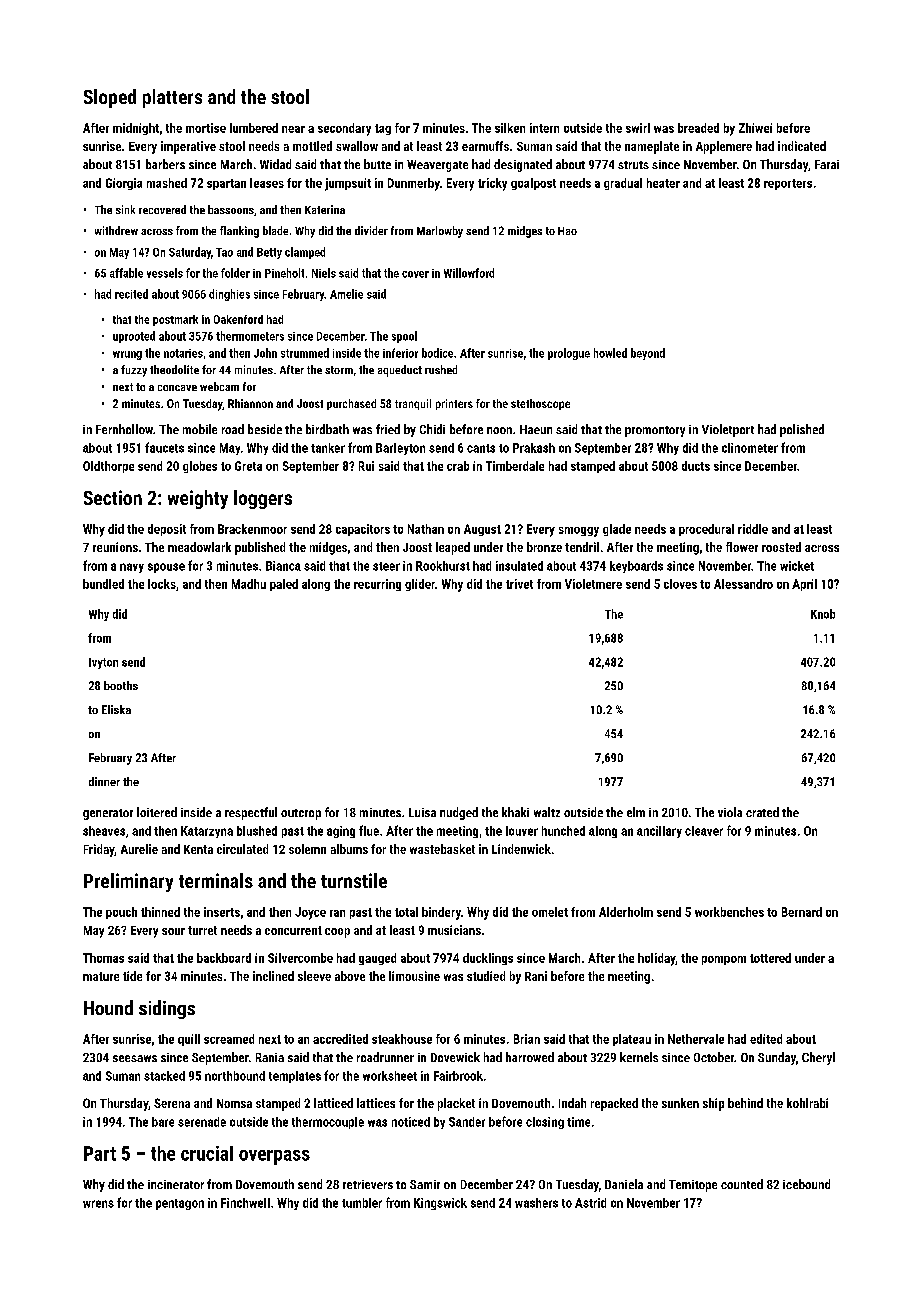  What do you see at coordinates (569, 354) in the screenshot?
I see `prologue` at bounding box center [569, 354].
